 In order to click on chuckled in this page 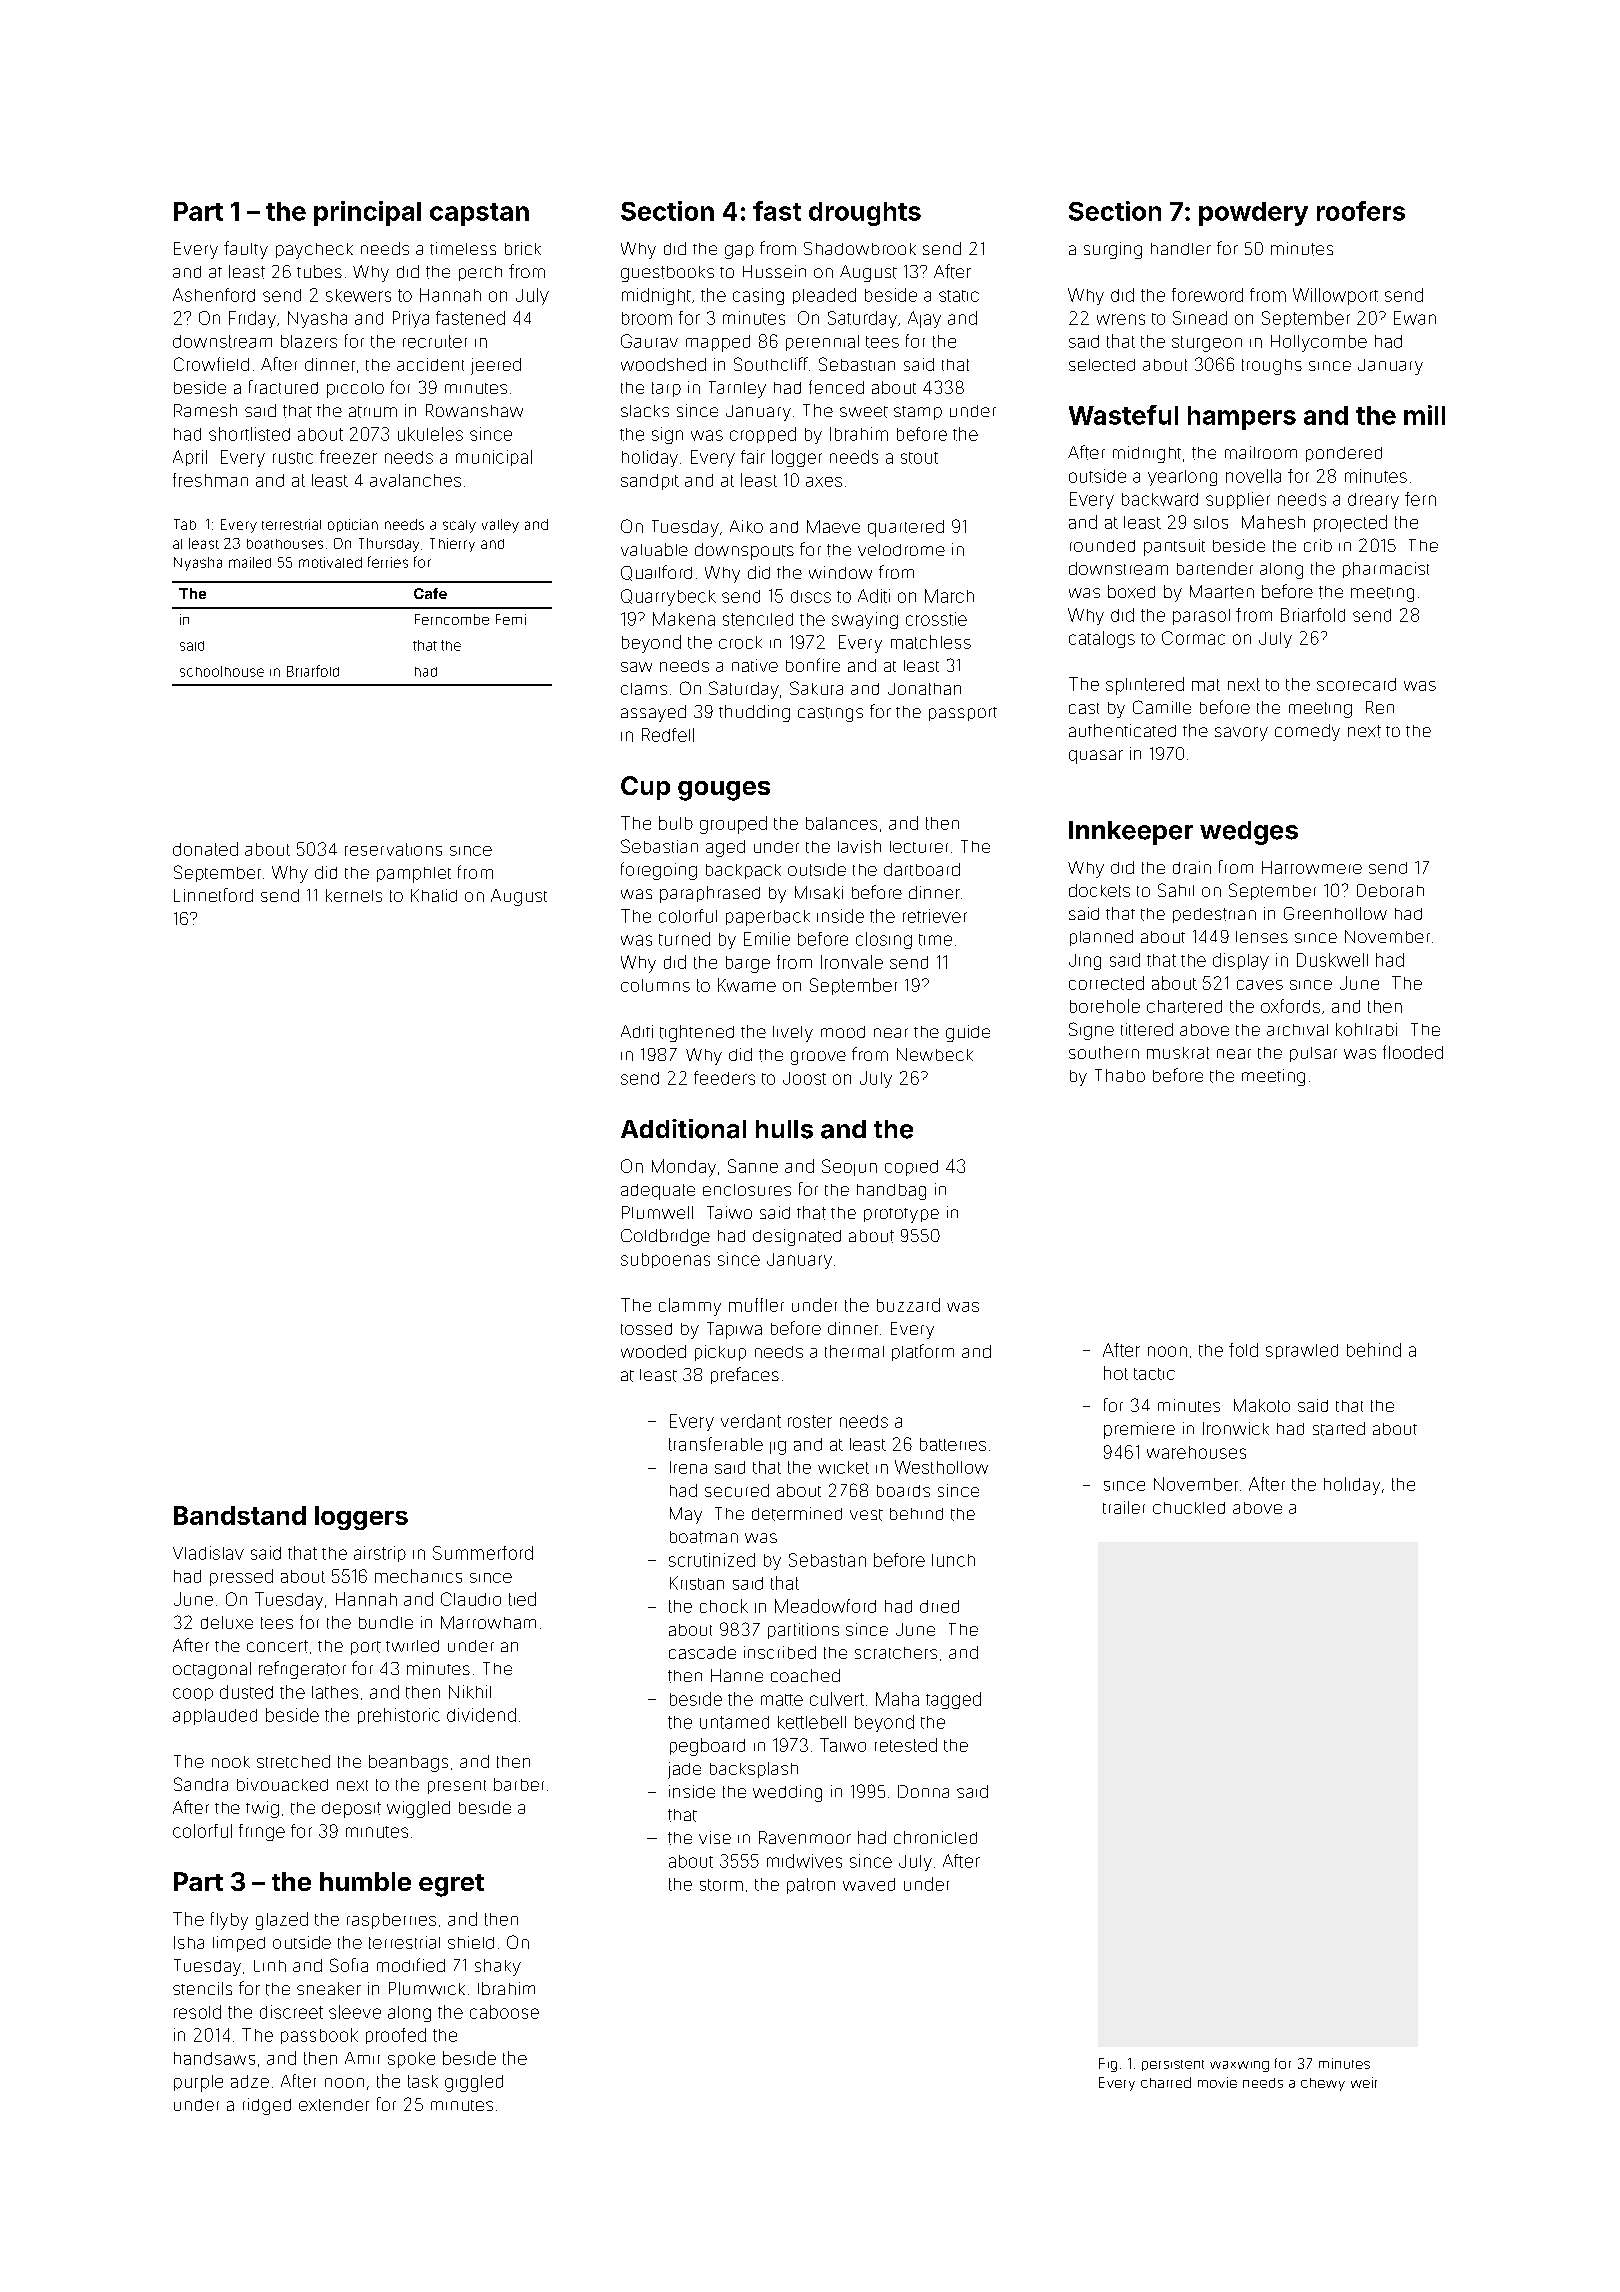, I will do `click(1189, 1508)`.
